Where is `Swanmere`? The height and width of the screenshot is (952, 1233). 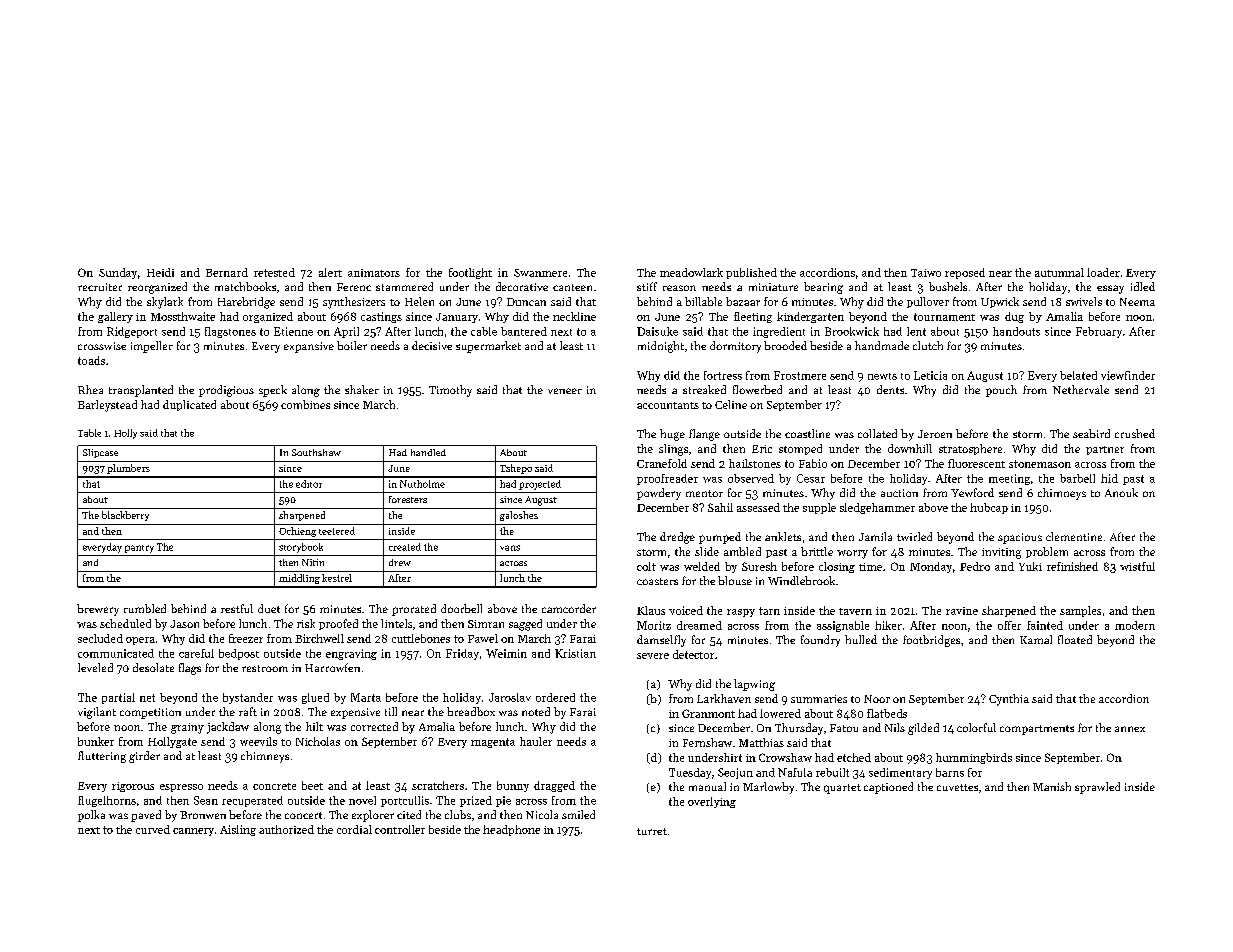 Swanmere is located at coordinates (540, 273).
